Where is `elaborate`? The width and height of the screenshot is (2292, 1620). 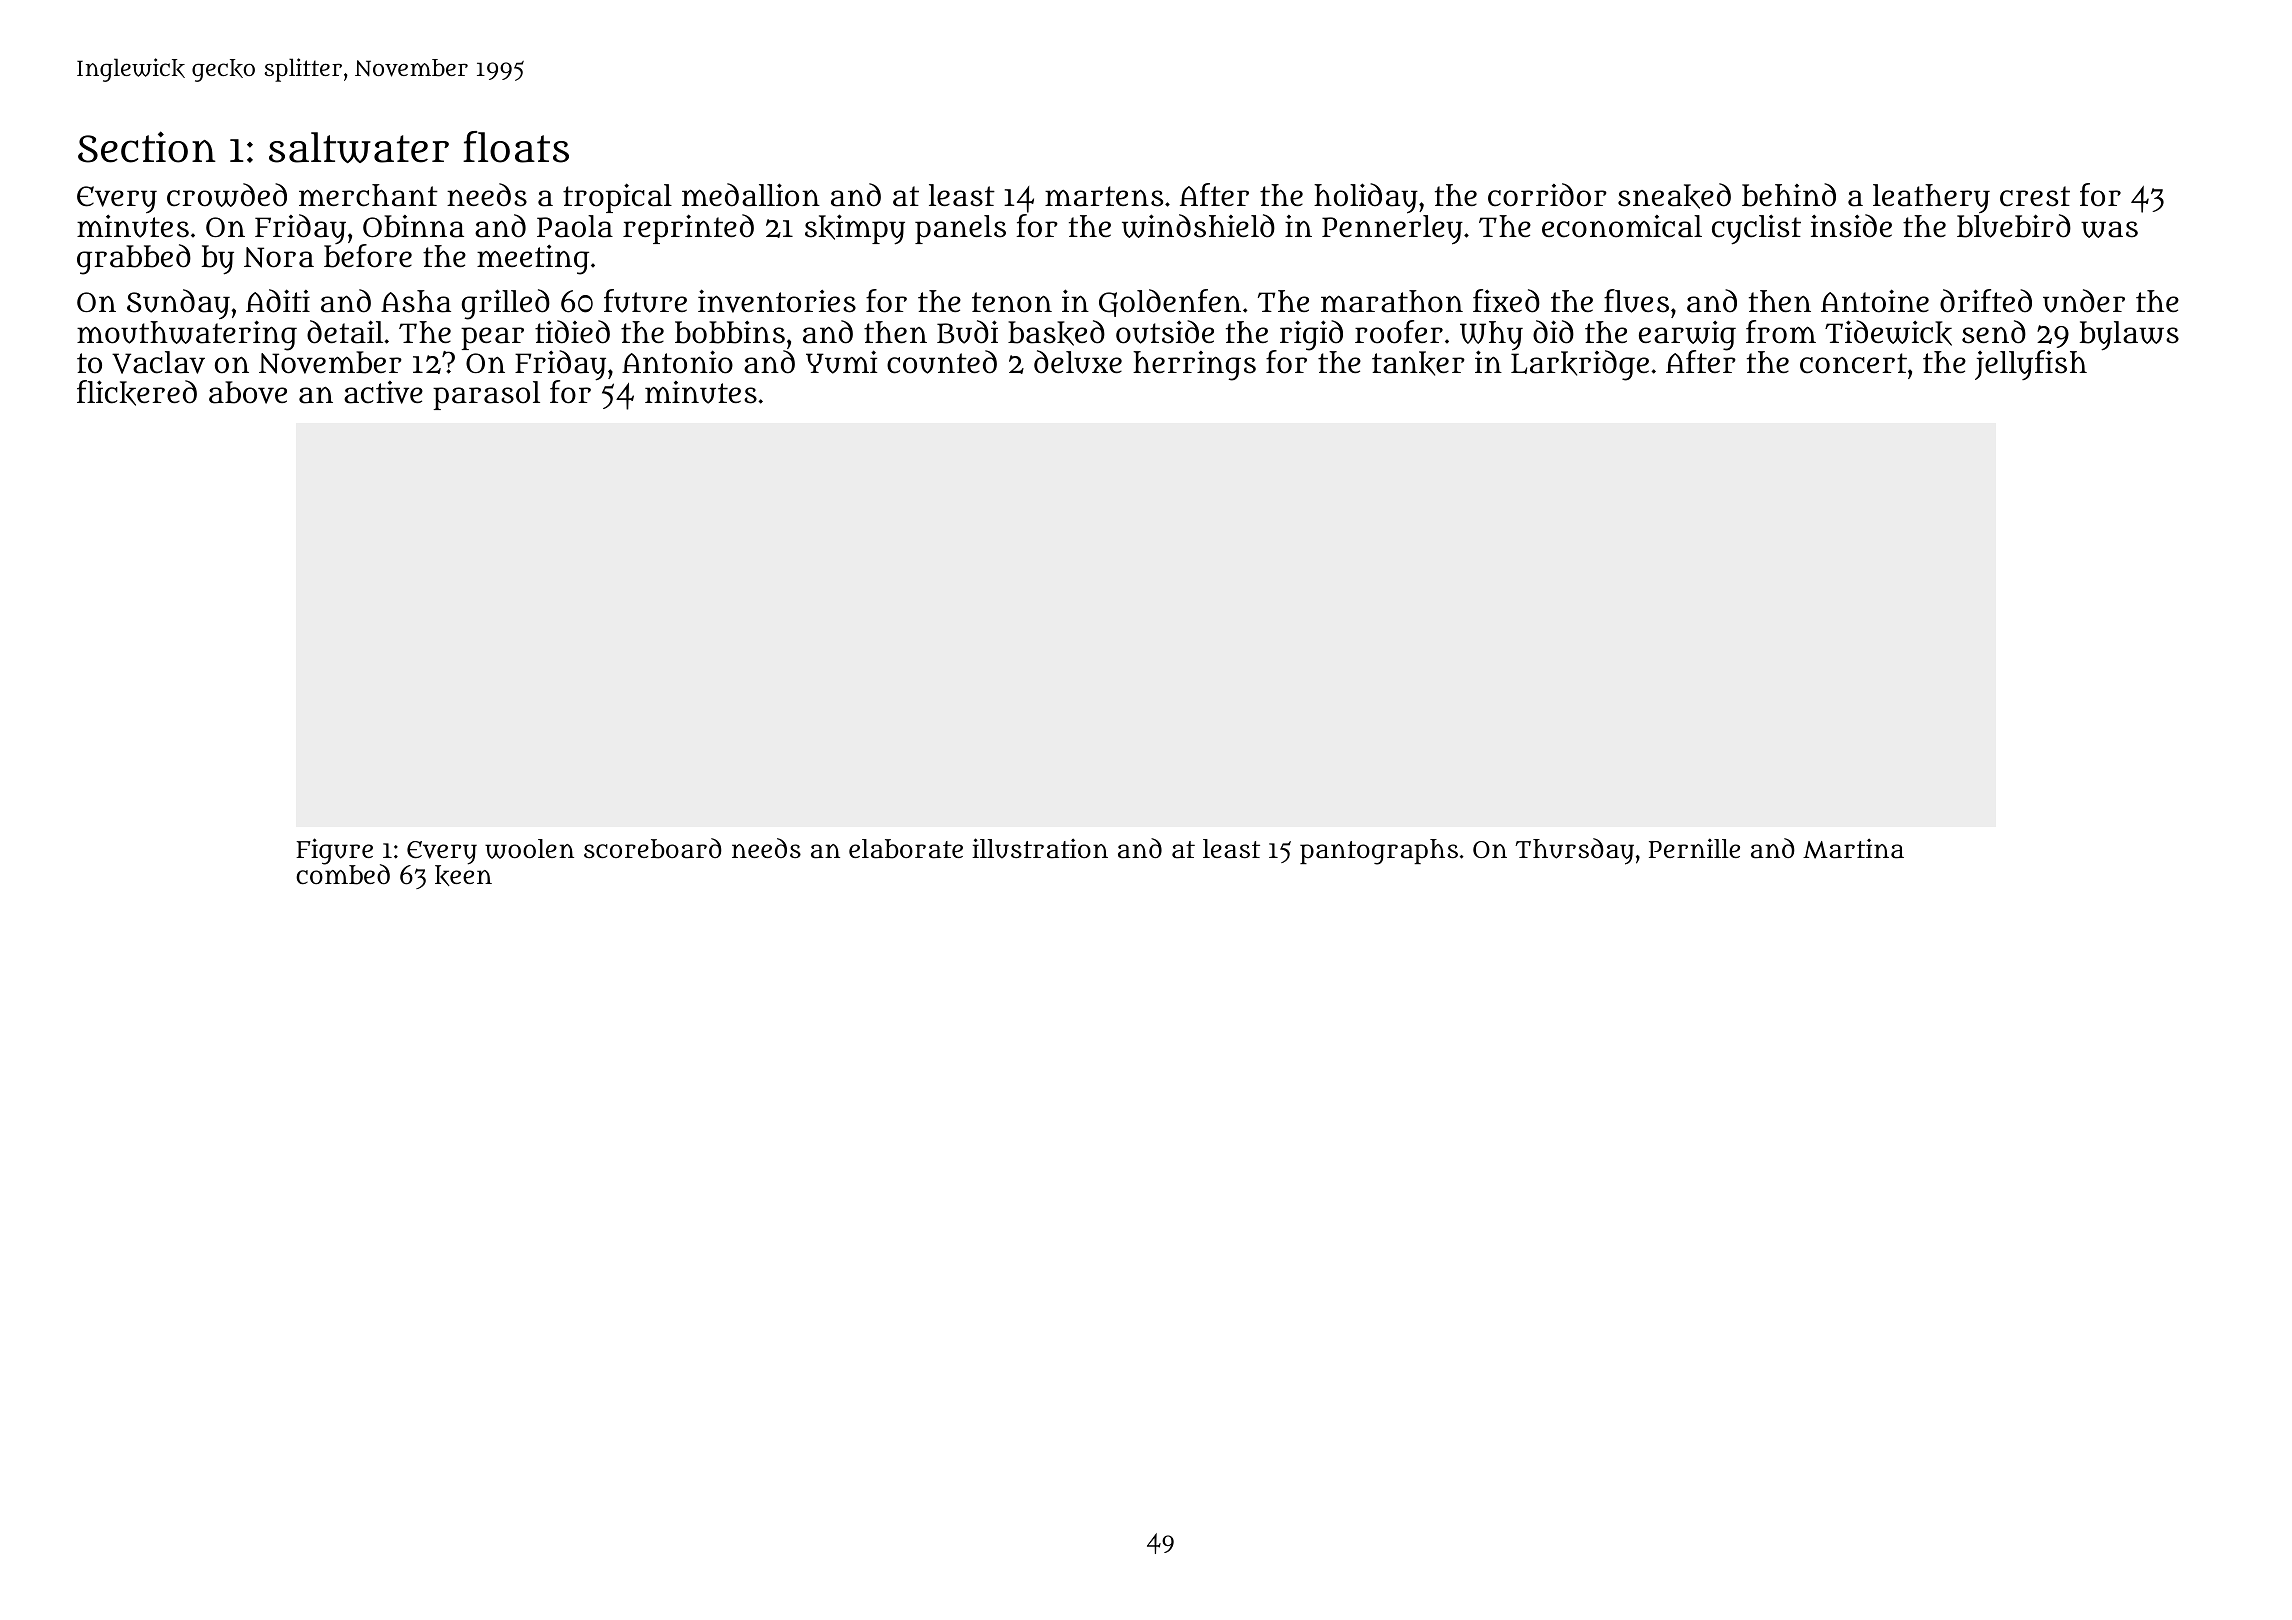
elaborate is located at coordinates (906, 849).
